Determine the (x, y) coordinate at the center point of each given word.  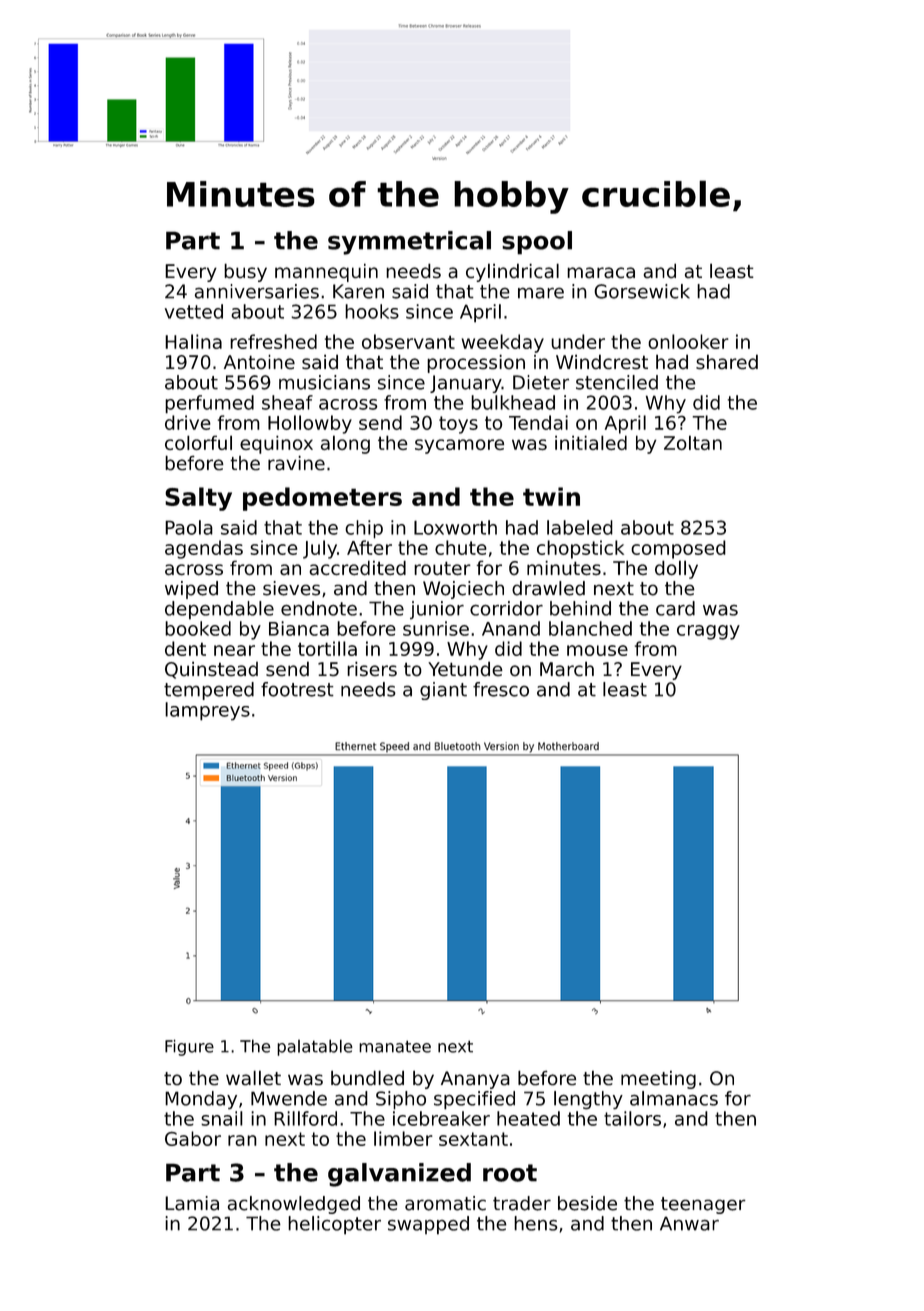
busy (245, 272)
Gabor (193, 1138)
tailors (632, 1118)
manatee (395, 1046)
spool (537, 243)
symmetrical (409, 243)
